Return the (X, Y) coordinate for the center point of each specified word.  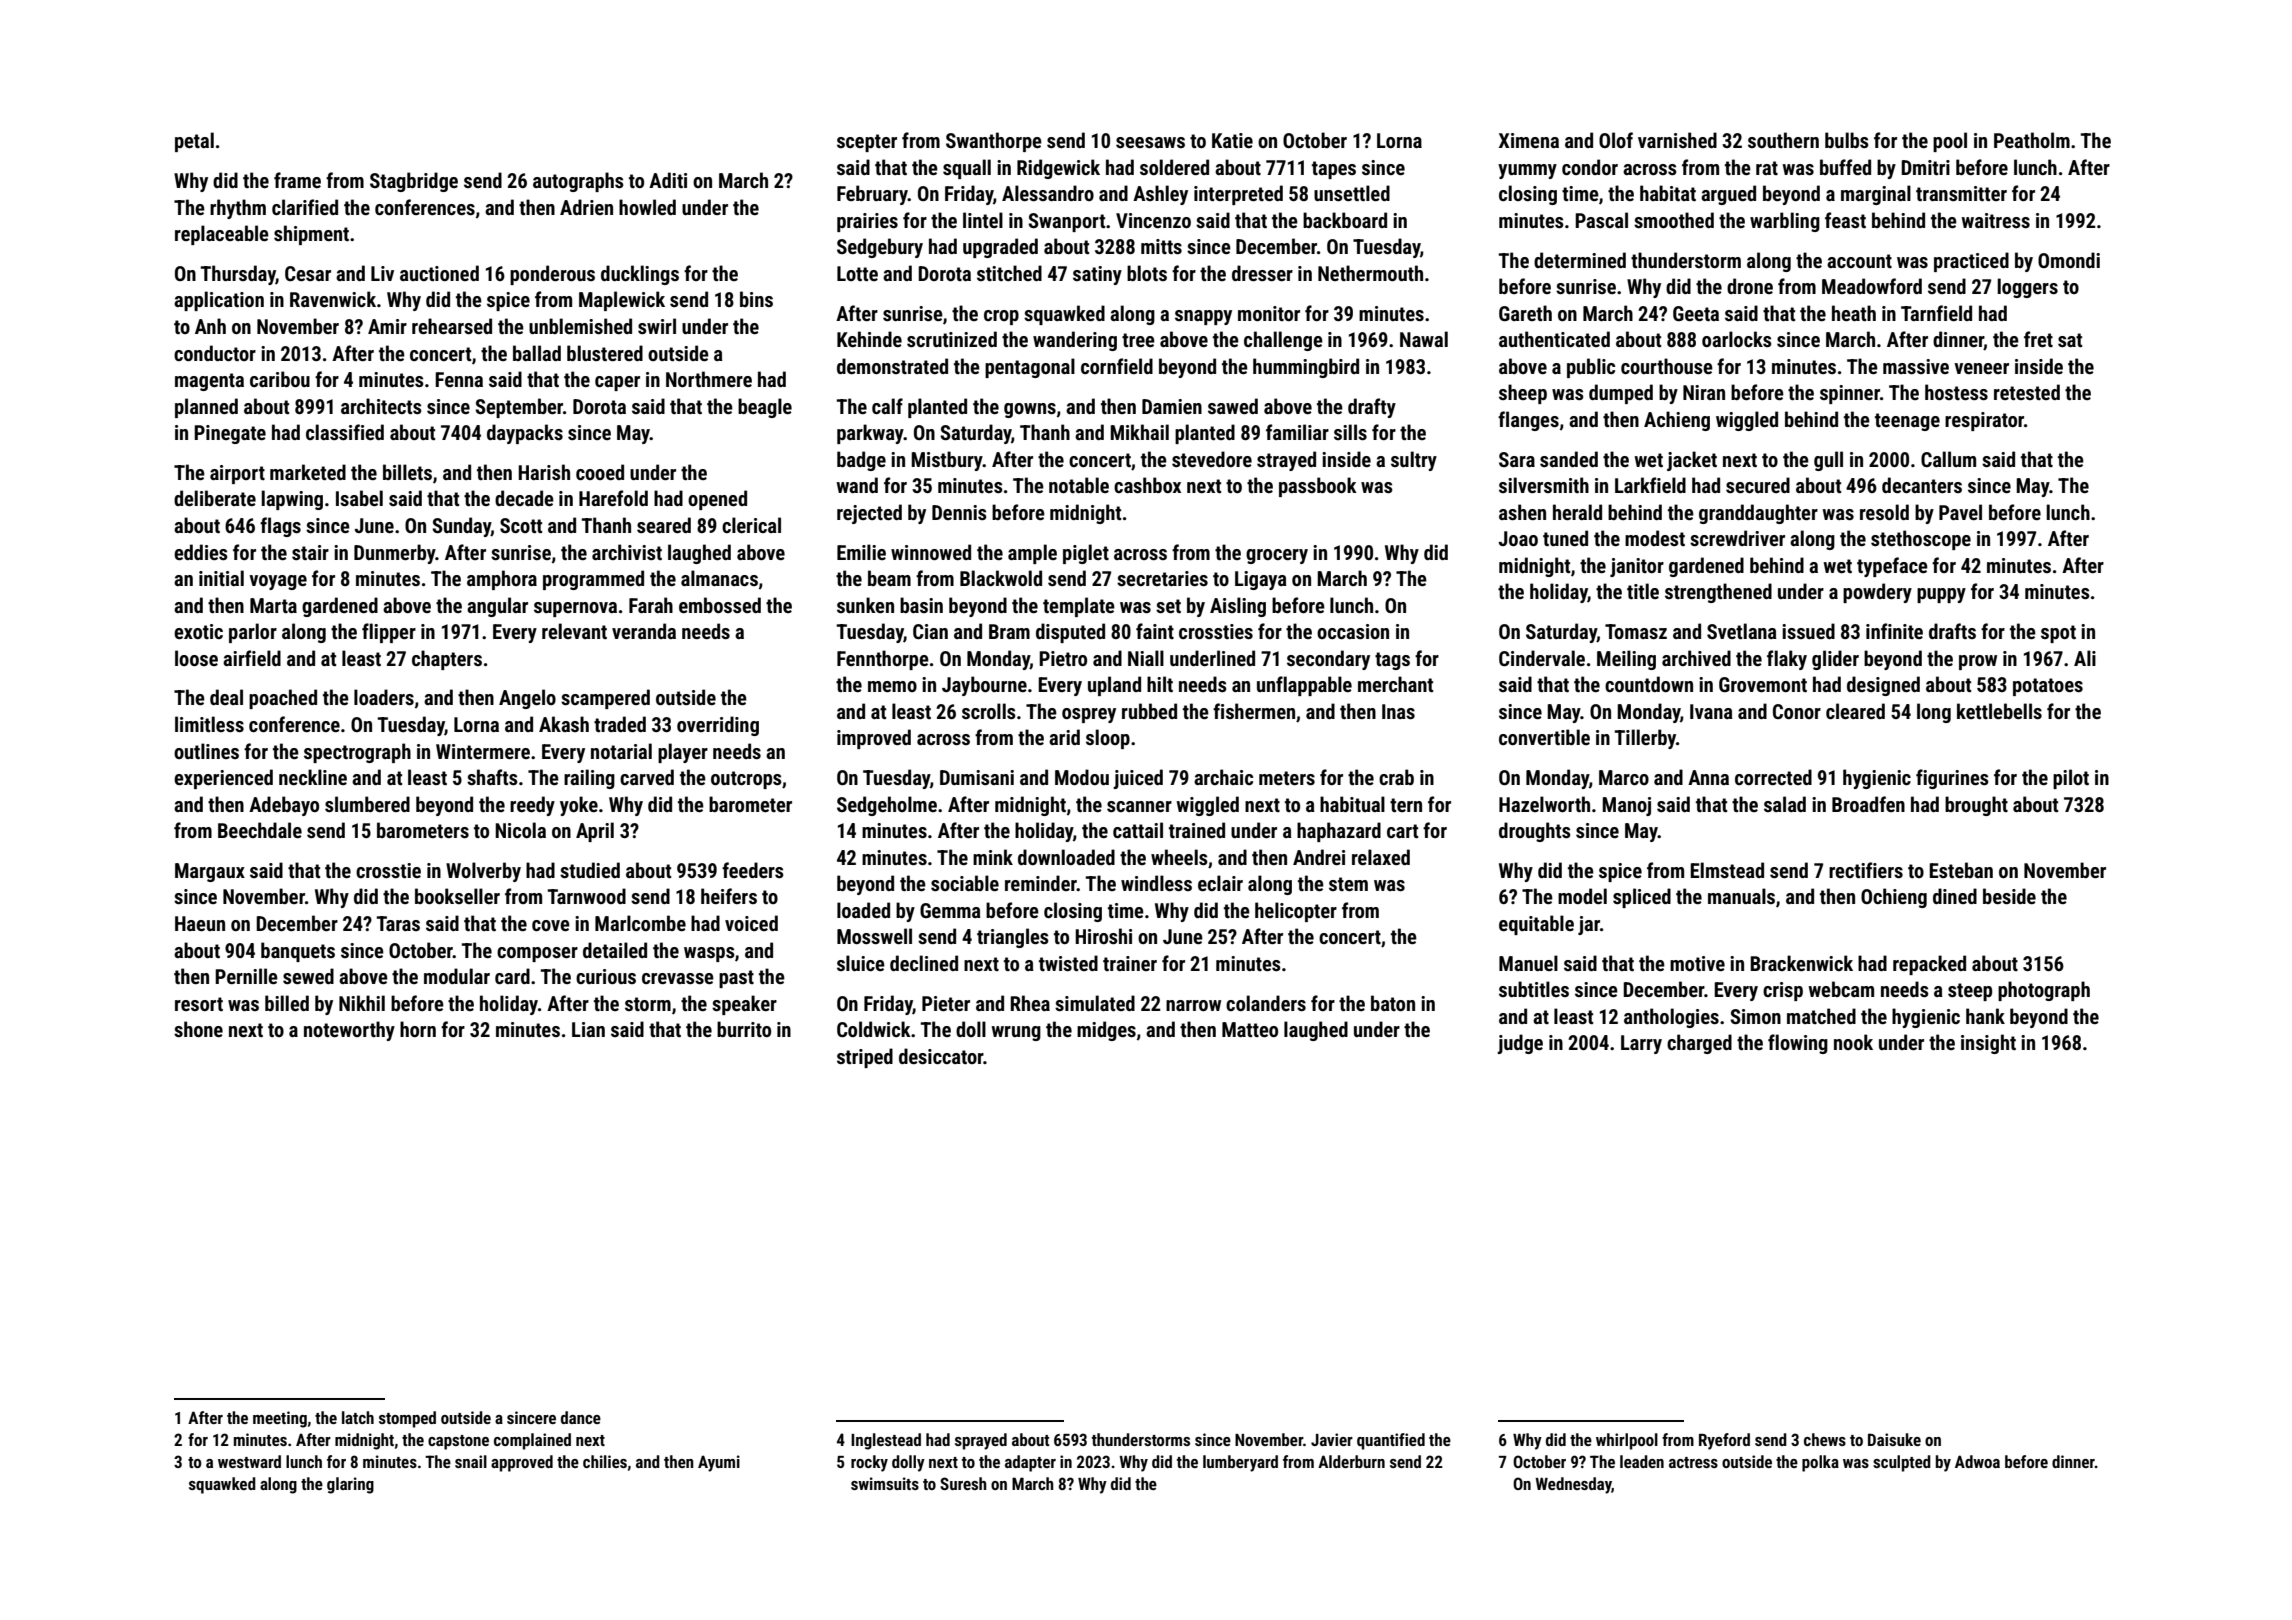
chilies (605, 1461)
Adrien (586, 207)
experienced (223, 779)
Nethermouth (1370, 273)
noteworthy (349, 1031)
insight (1988, 1044)
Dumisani (977, 777)
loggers (2027, 288)
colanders (1266, 1003)
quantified (1391, 1441)
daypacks (525, 434)
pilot (2071, 779)
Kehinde (869, 339)
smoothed (1674, 220)
